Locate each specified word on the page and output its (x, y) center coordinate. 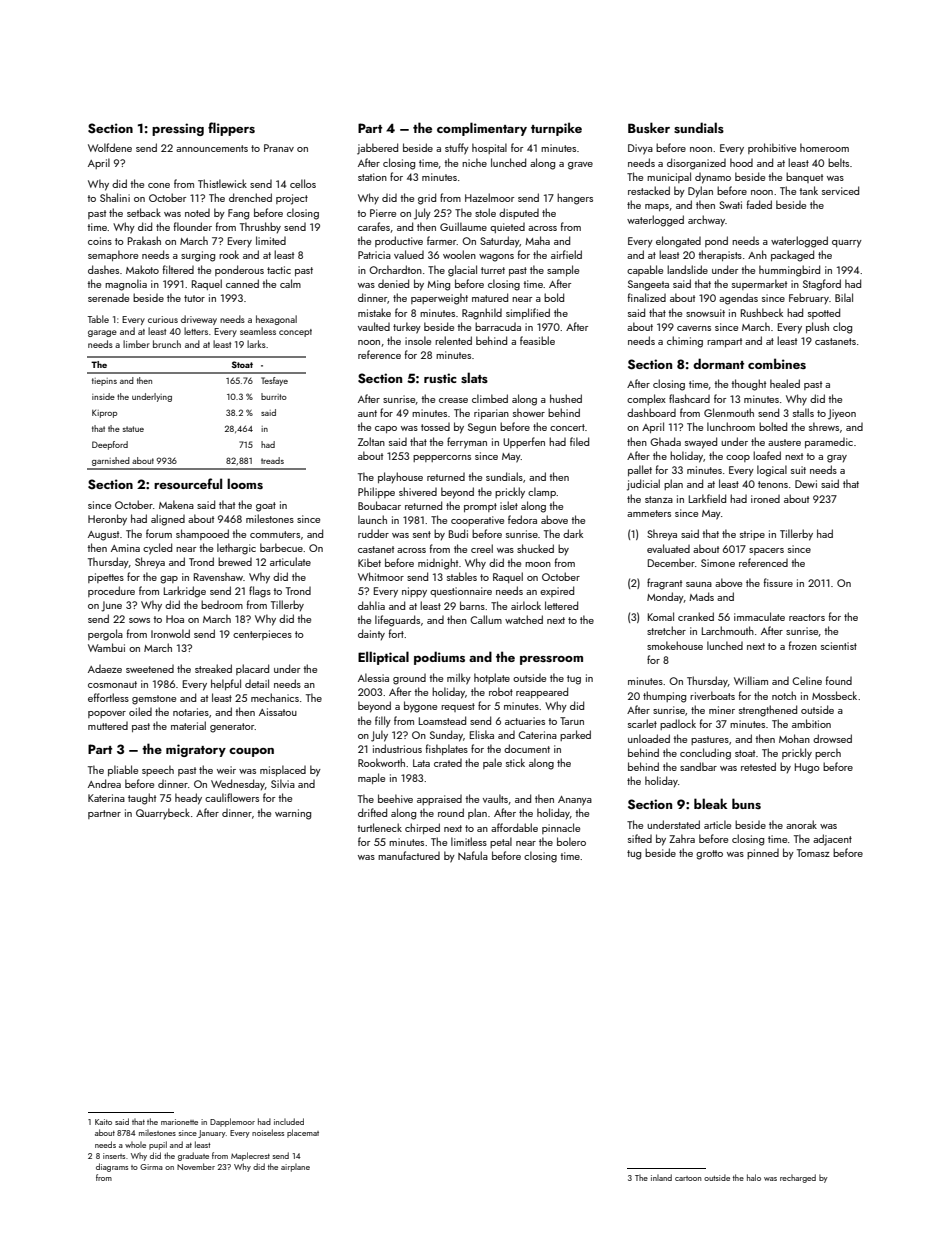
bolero (571, 841)
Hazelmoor (489, 197)
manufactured (409, 855)
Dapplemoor (232, 1122)
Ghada (665, 441)
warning (293, 814)
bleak (710, 803)
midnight (438, 564)
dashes (103, 269)
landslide (687, 269)
